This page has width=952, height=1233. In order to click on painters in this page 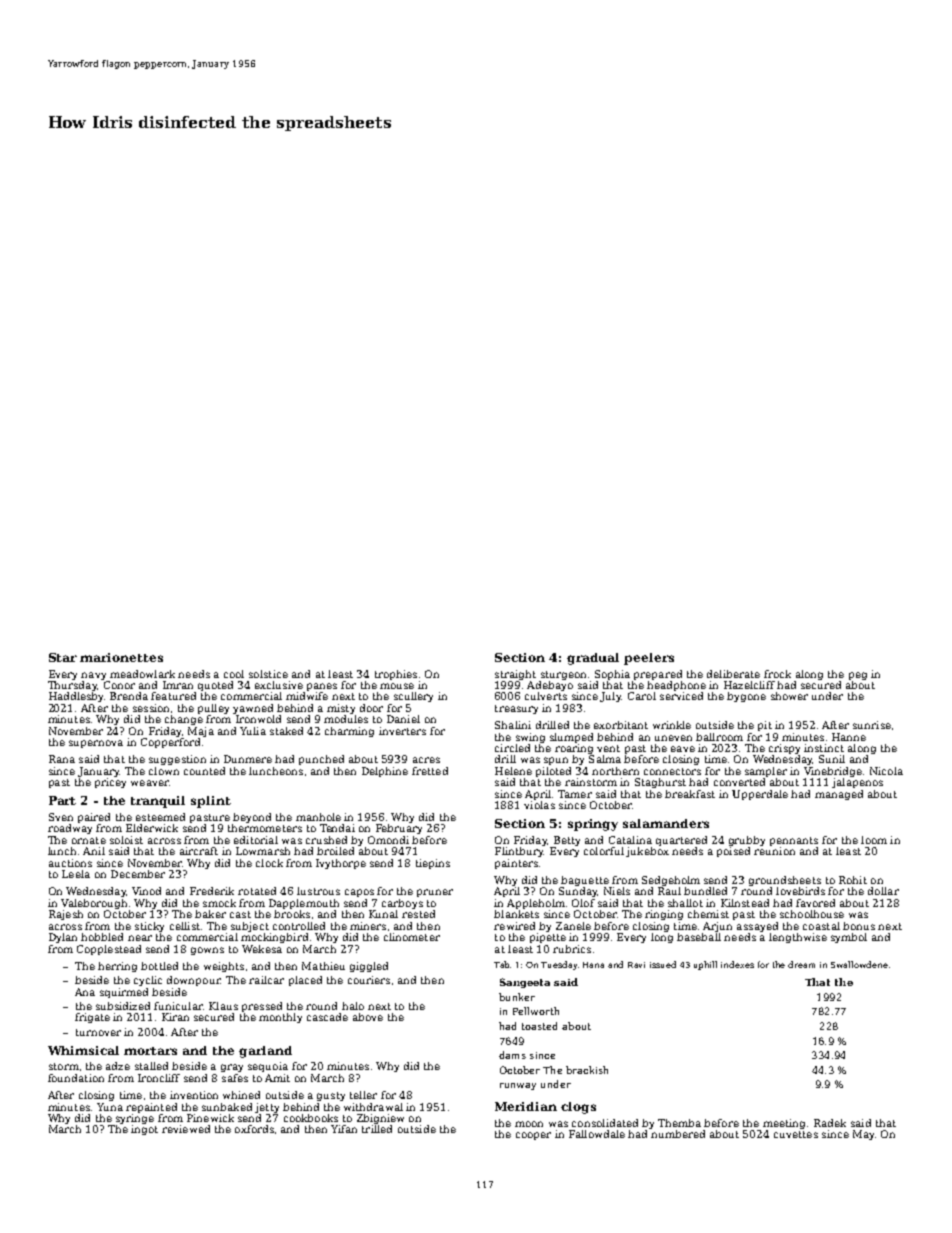, I will do `click(516, 864)`.
